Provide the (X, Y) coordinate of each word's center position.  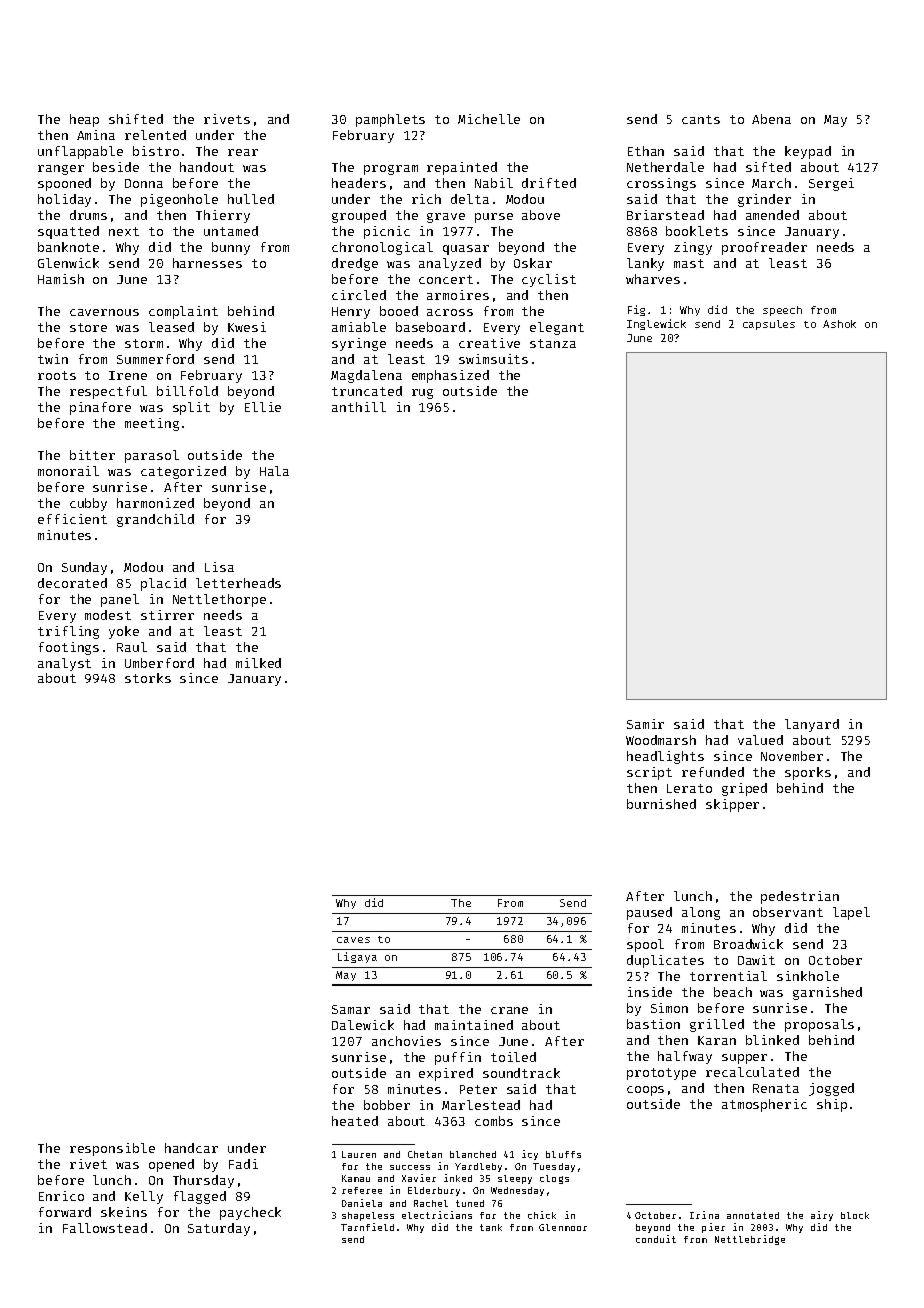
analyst (64, 664)
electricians (437, 1215)
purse (494, 218)
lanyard (812, 725)
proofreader (764, 248)
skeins (124, 1212)
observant (788, 912)
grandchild (155, 520)
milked (258, 663)
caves (353, 940)
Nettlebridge (750, 1240)
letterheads (238, 583)
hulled (251, 199)
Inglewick (656, 324)
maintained (474, 1025)
